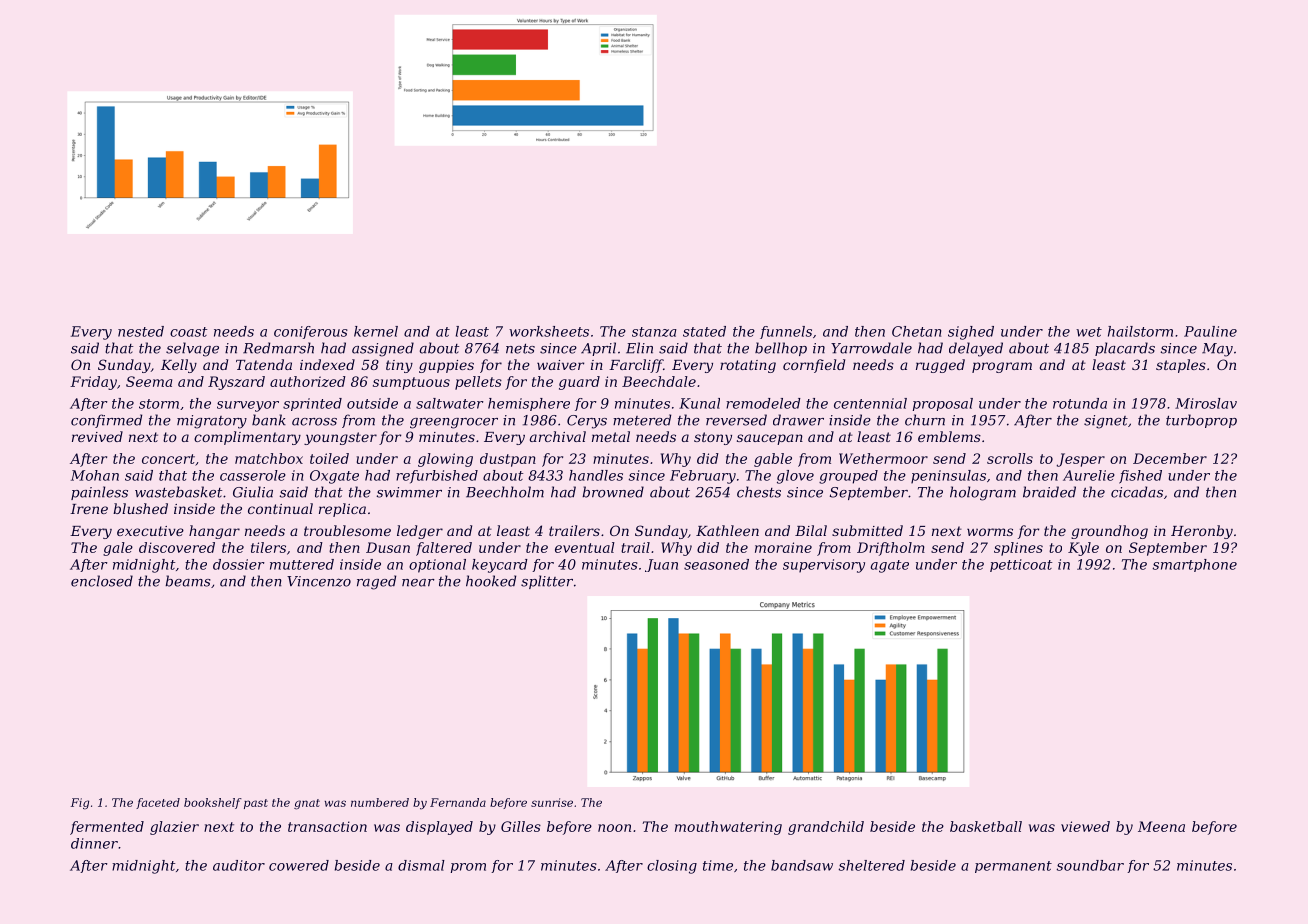 The height and width of the page is (924, 1308). What do you see at coordinates (1140, 477) in the page?
I see `fished` at bounding box center [1140, 477].
